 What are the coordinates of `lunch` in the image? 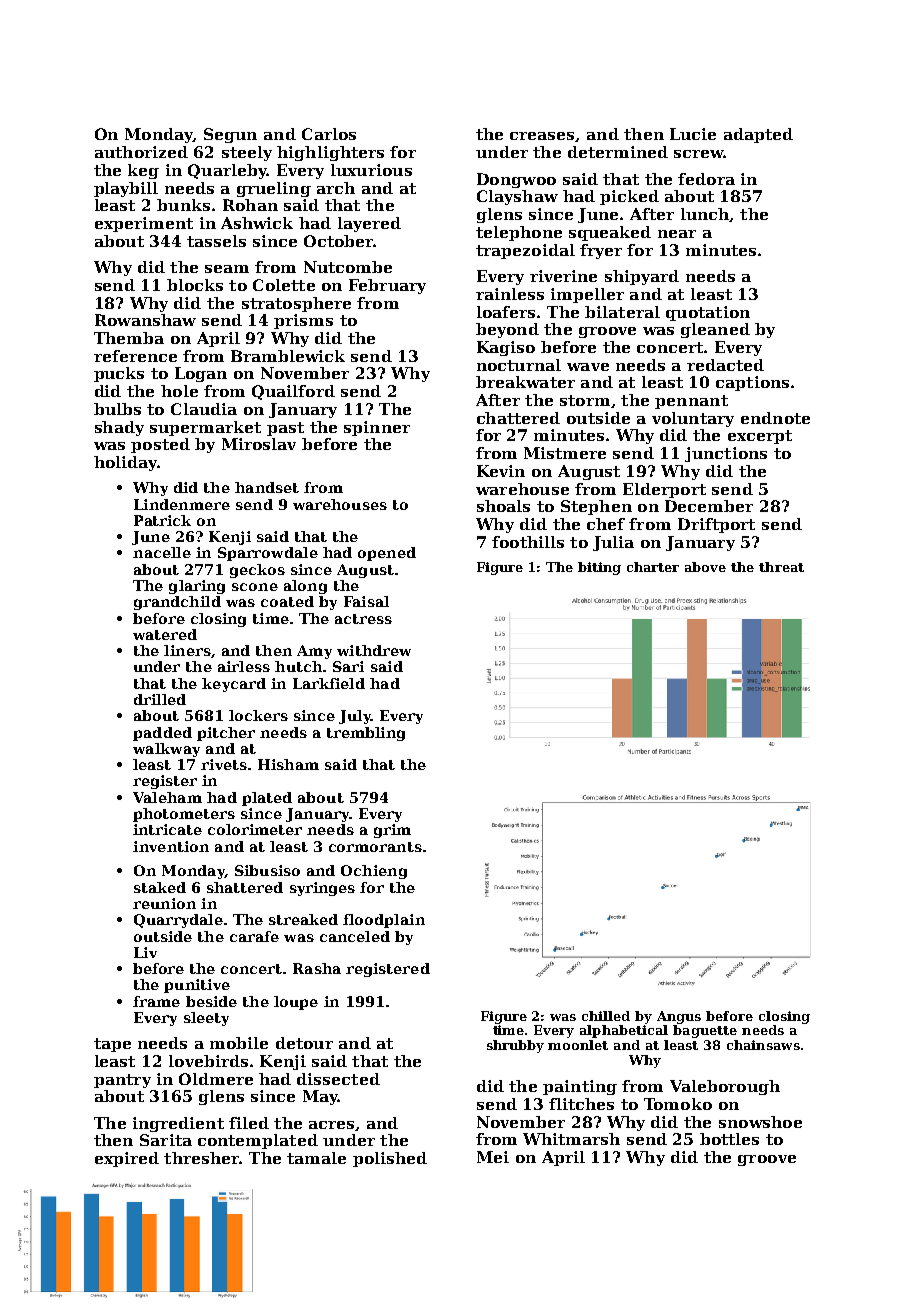 It's located at (705, 214).
